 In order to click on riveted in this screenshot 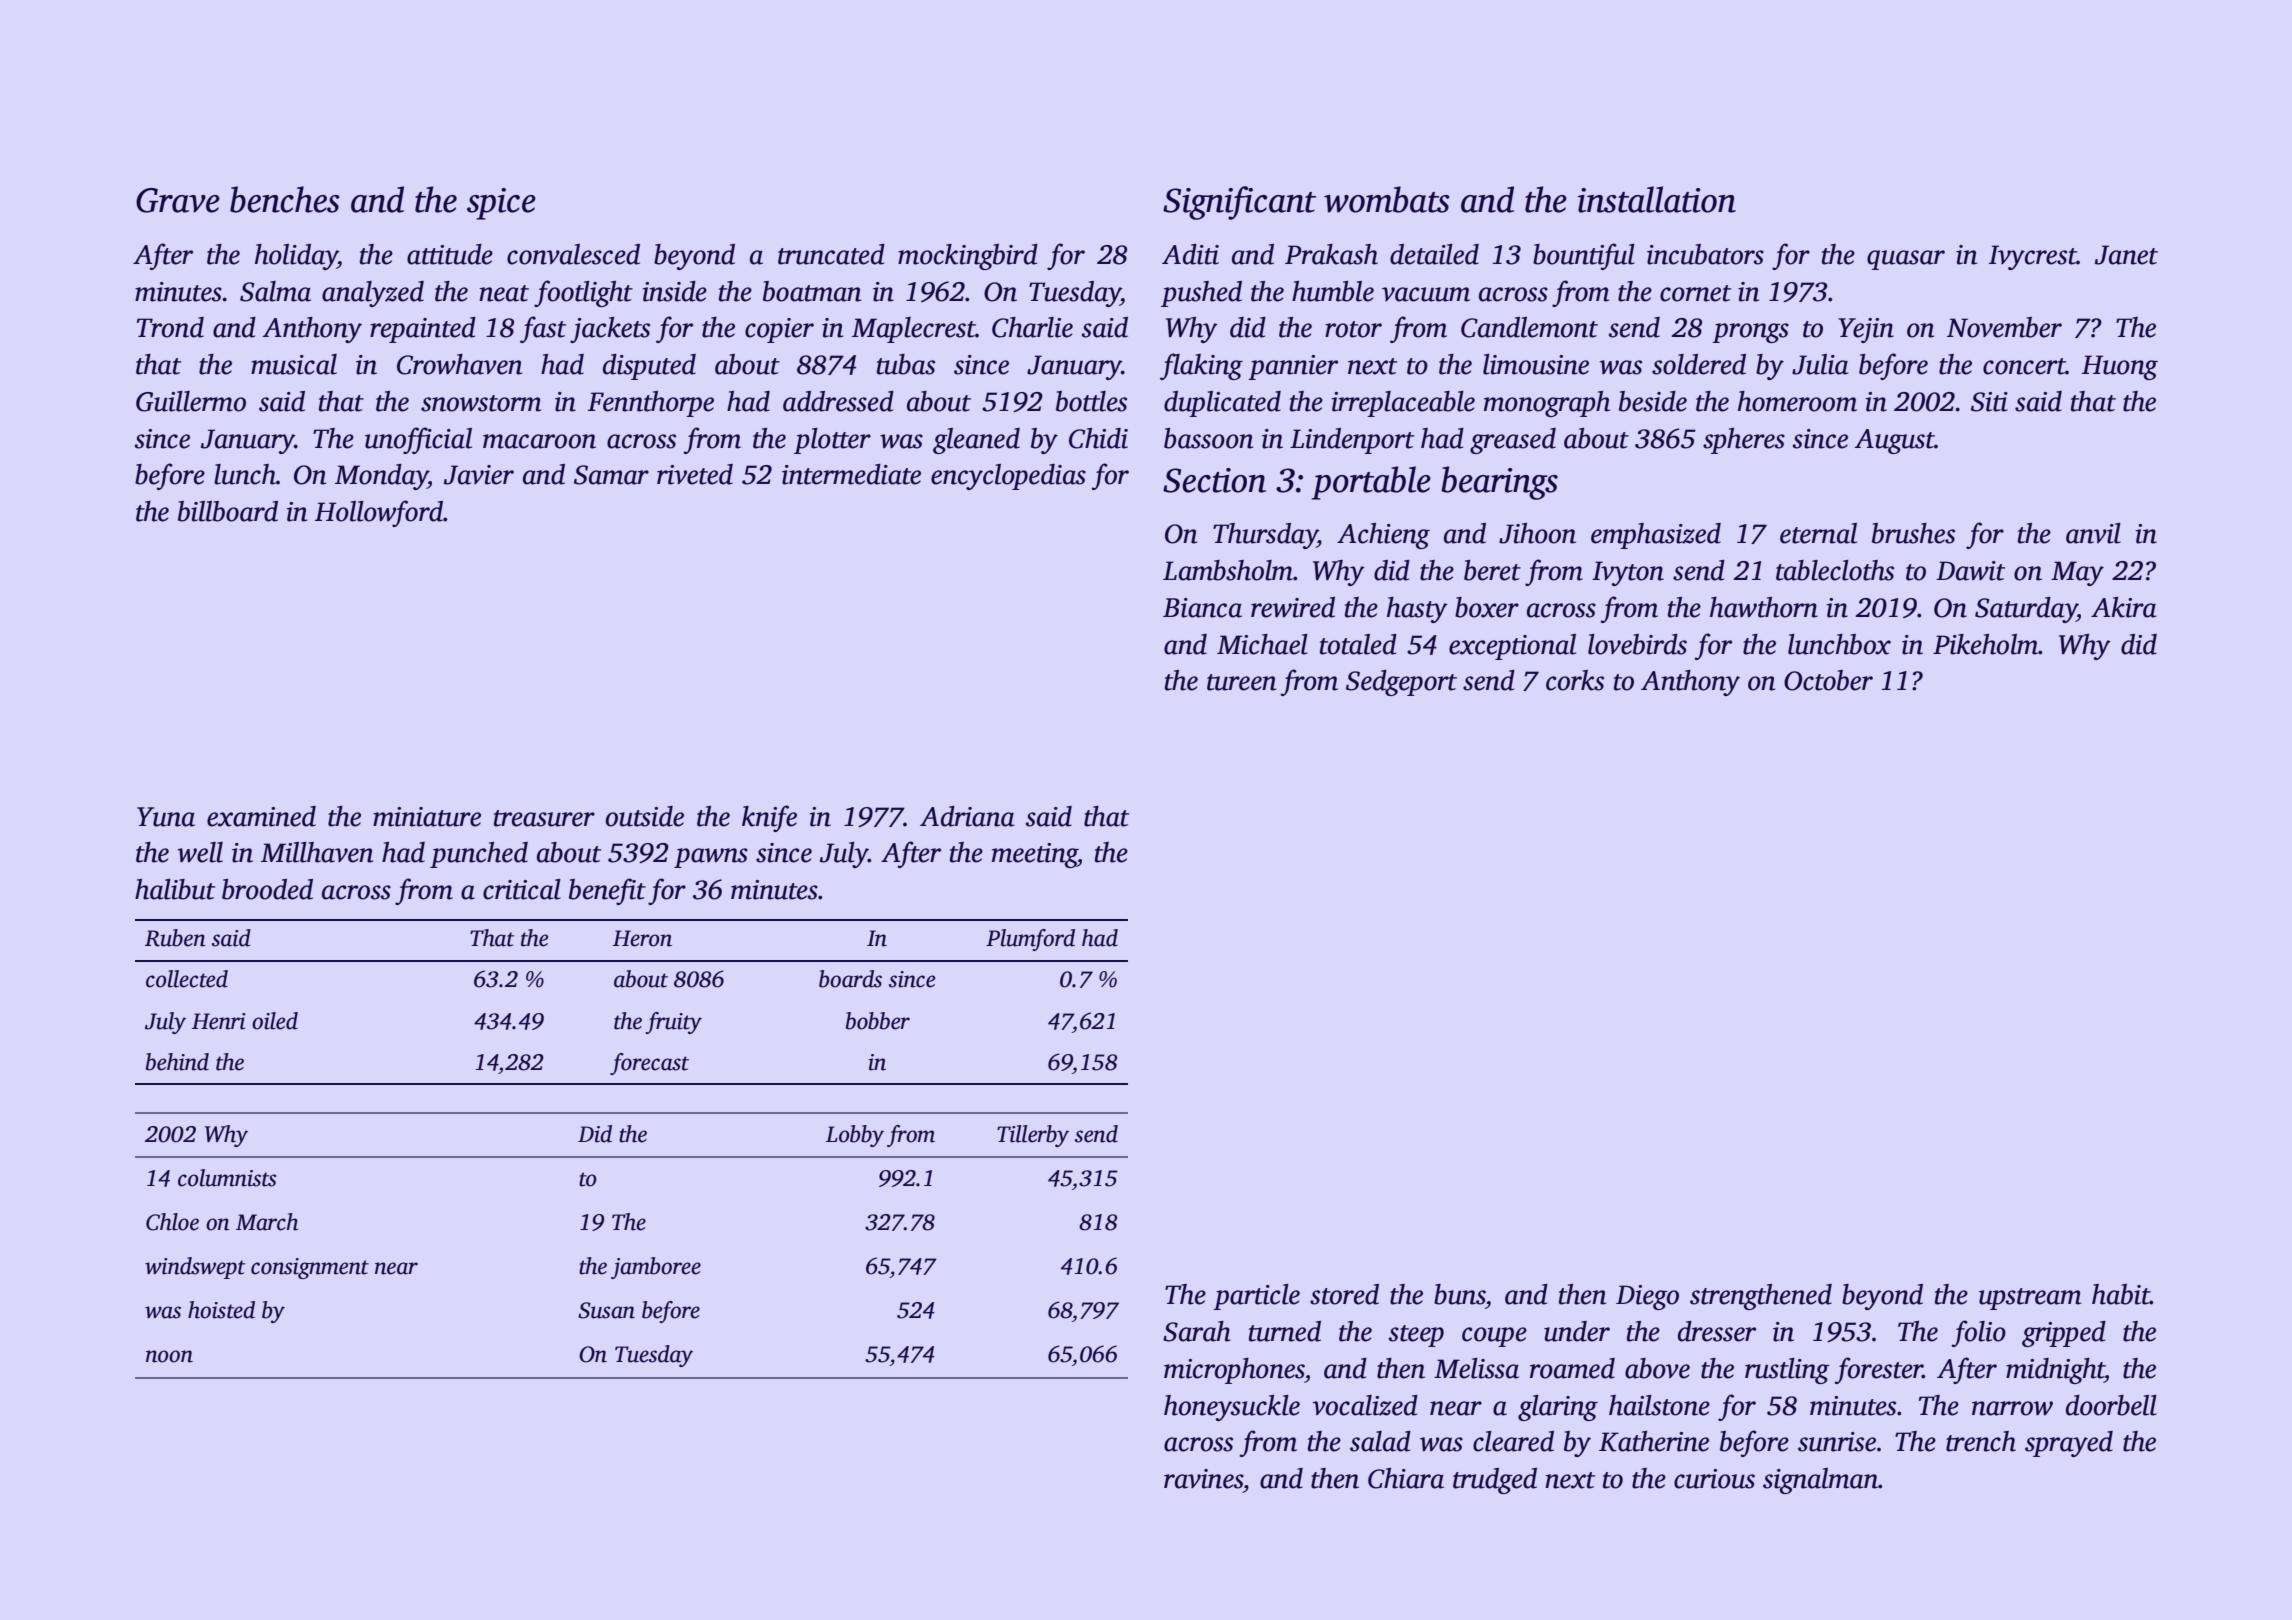, I will do `click(695, 474)`.
